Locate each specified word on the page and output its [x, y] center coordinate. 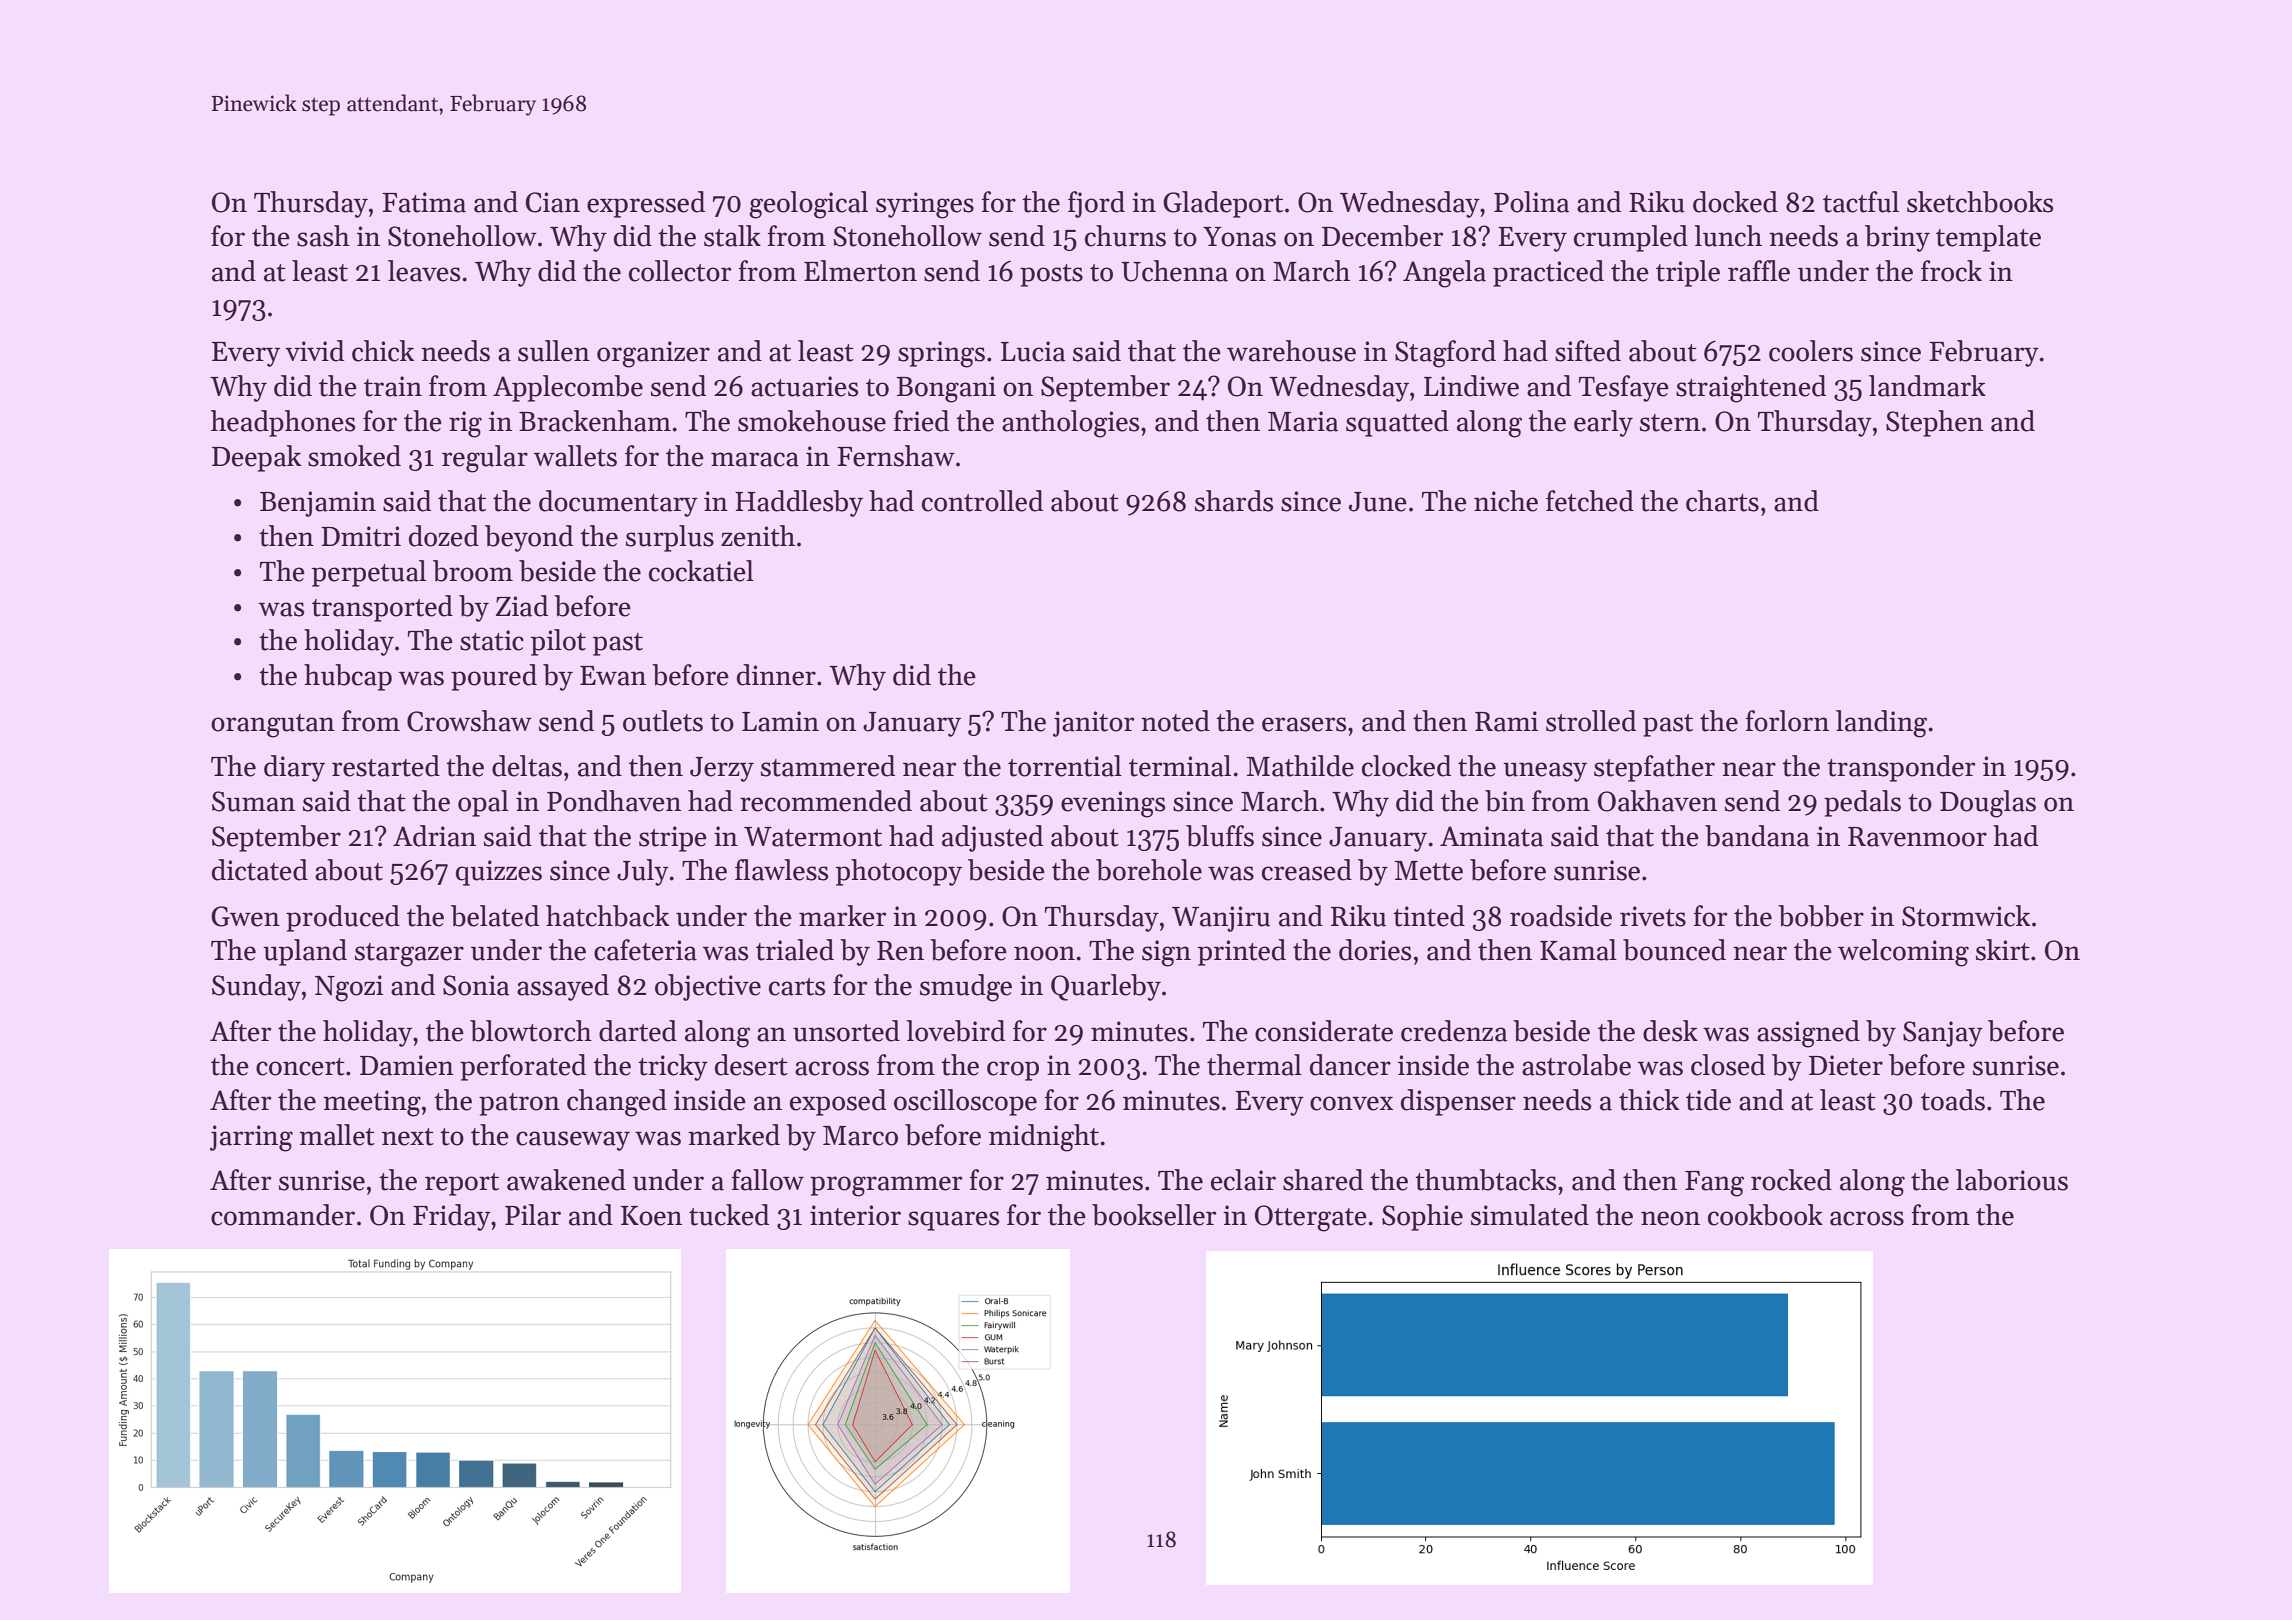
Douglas [1988, 804]
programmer [886, 1186]
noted [1175, 721]
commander [283, 1215]
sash [323, 236]
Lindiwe [1471, 386]
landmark [1927, 386]
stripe [673, 839]
